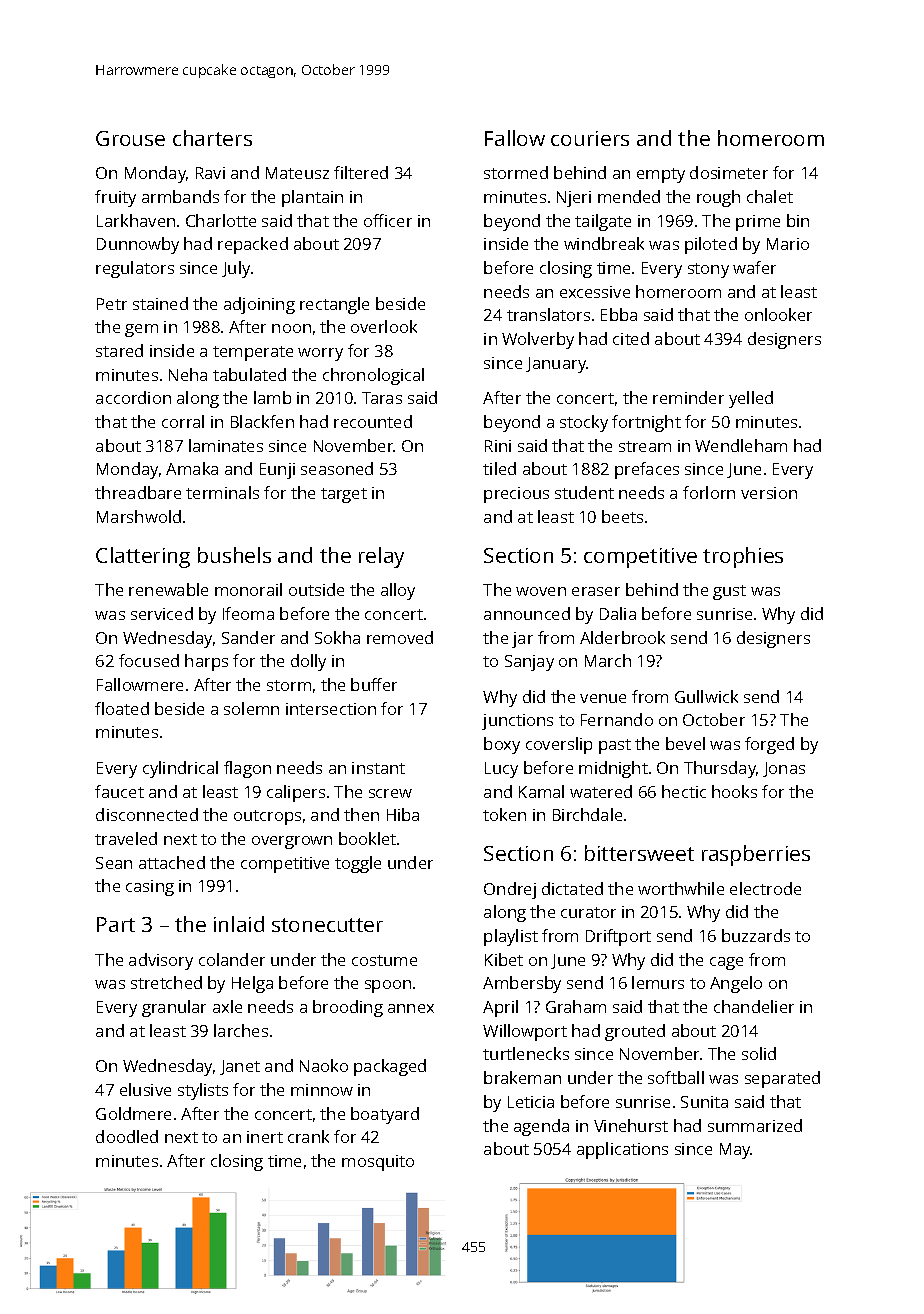  What do you see at coordinates (743, 557) in the screenshot?
I see `trophies` at bounding box center [743, 557].
